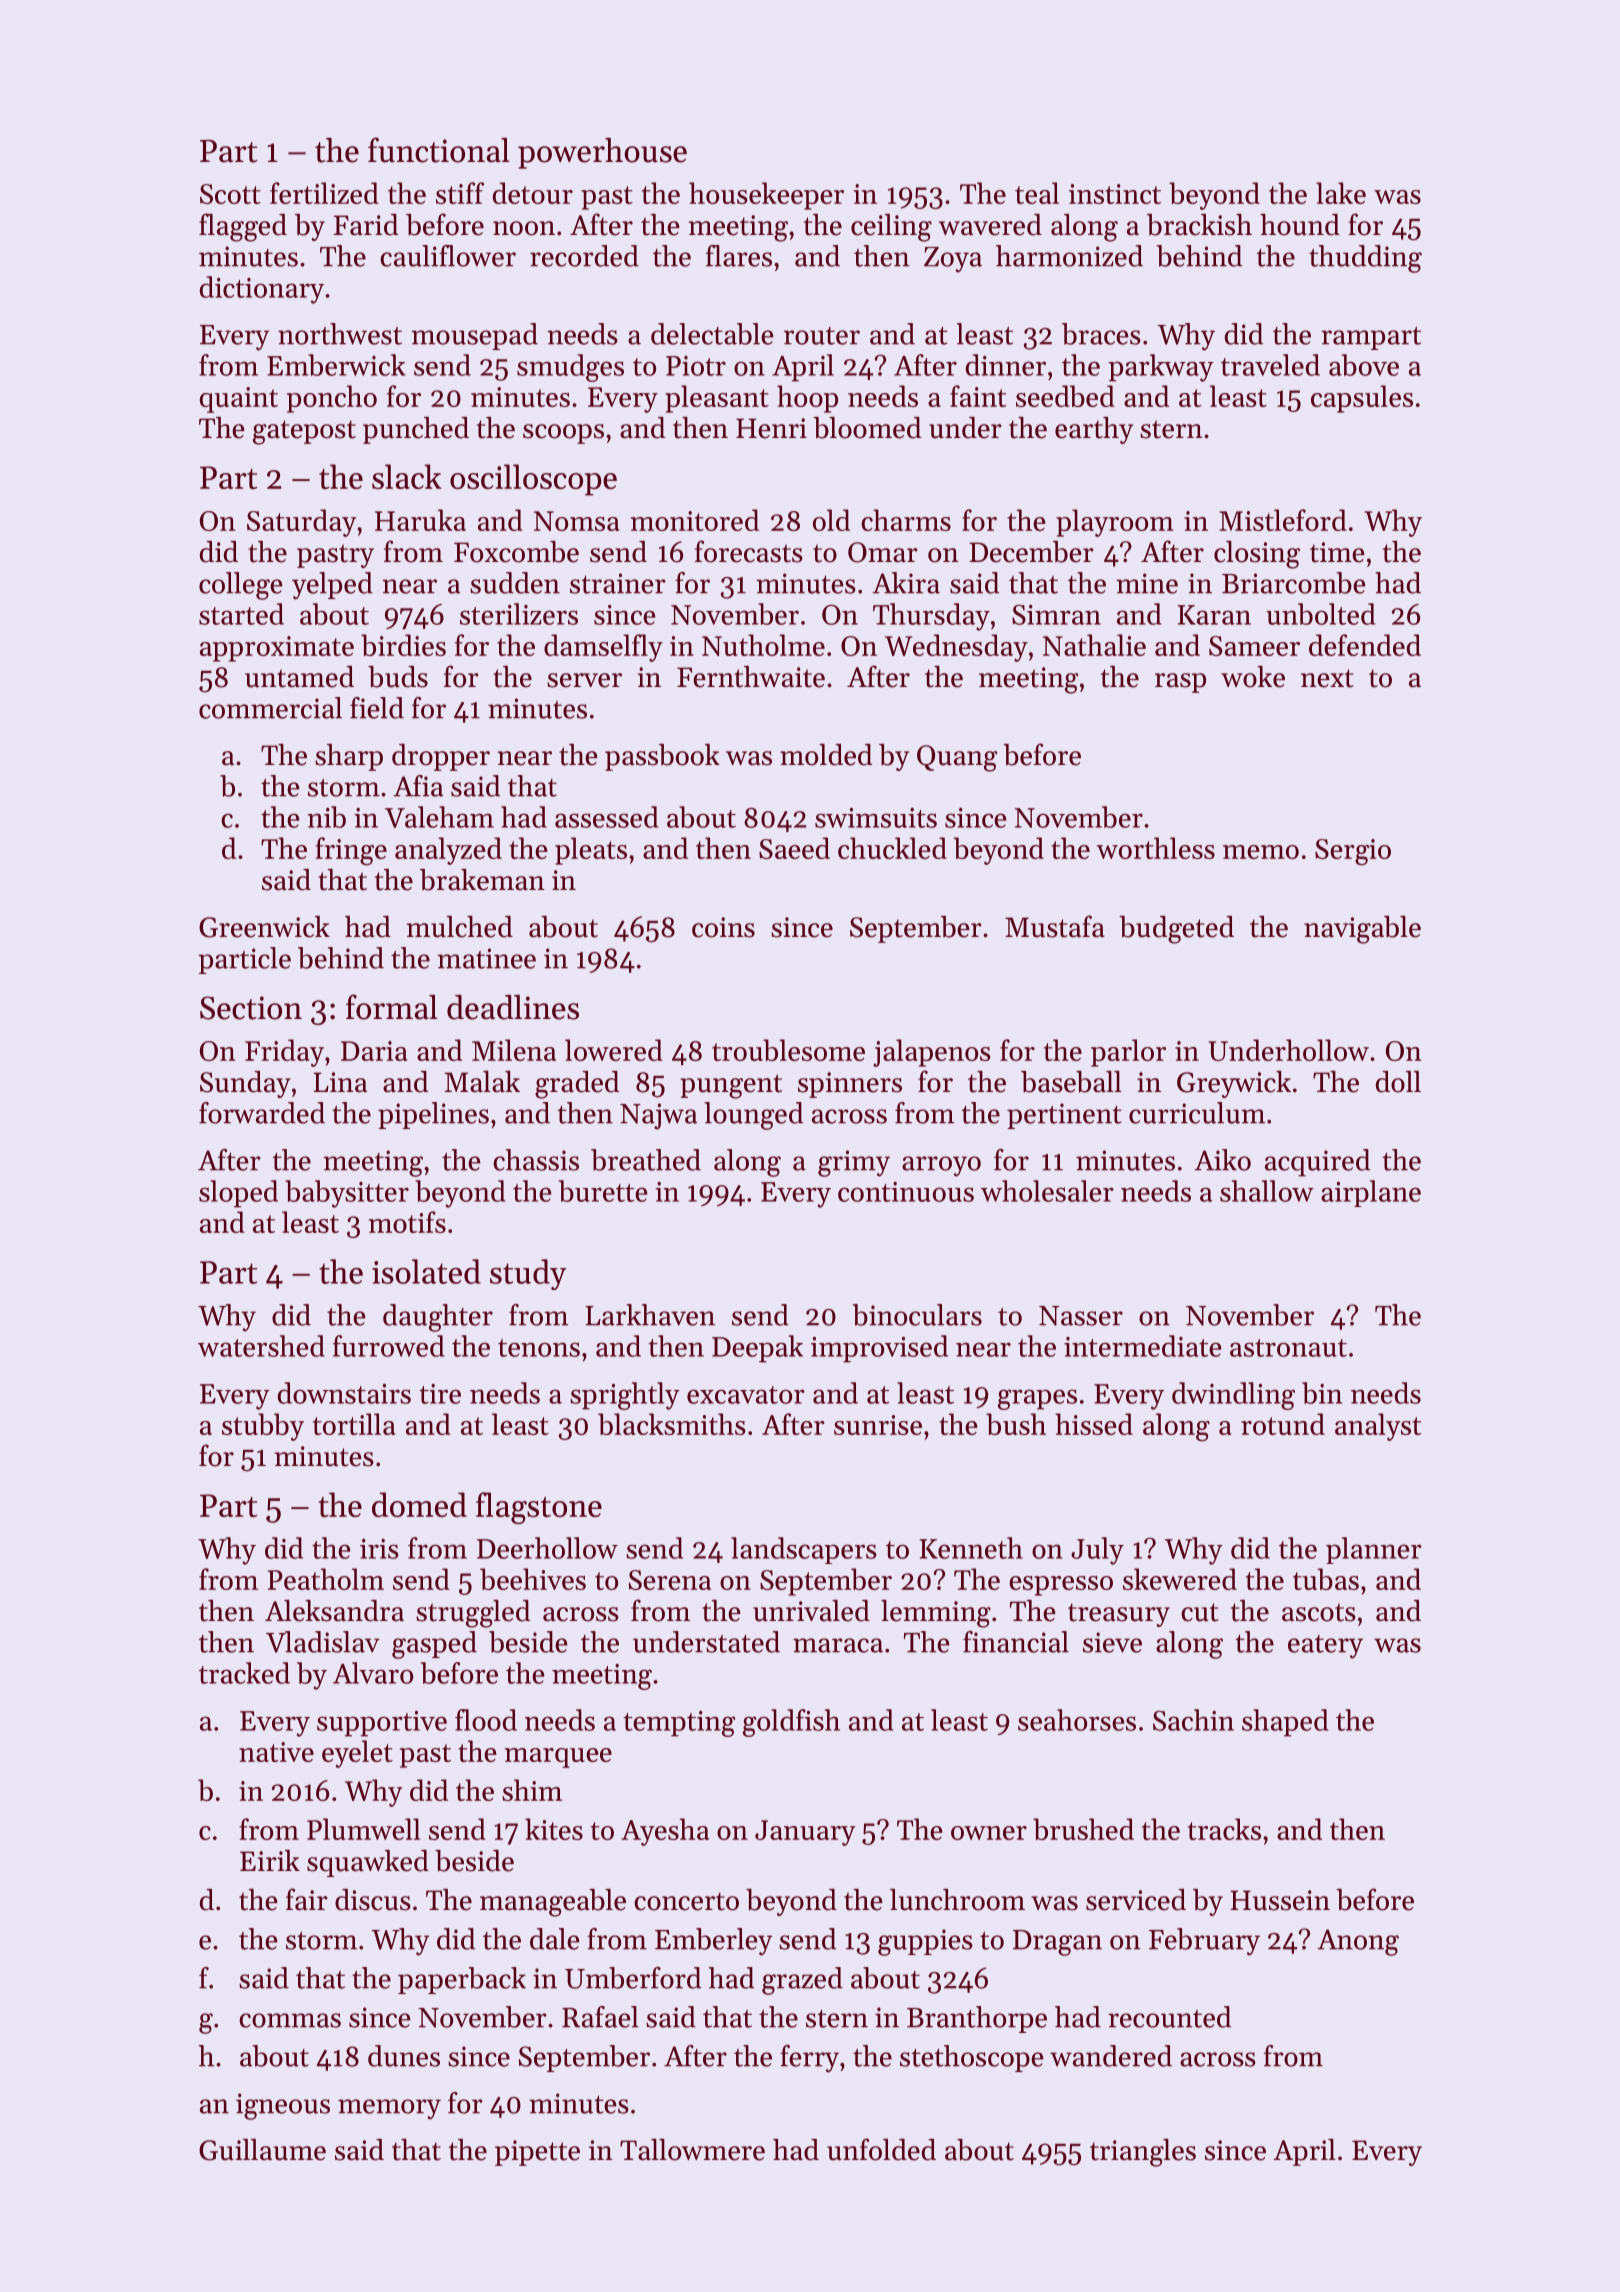 The width and height of the page is (1620, 2292). Describe the element at coordinates (264, 927) in the page. I see `Greenwick` at that location.
